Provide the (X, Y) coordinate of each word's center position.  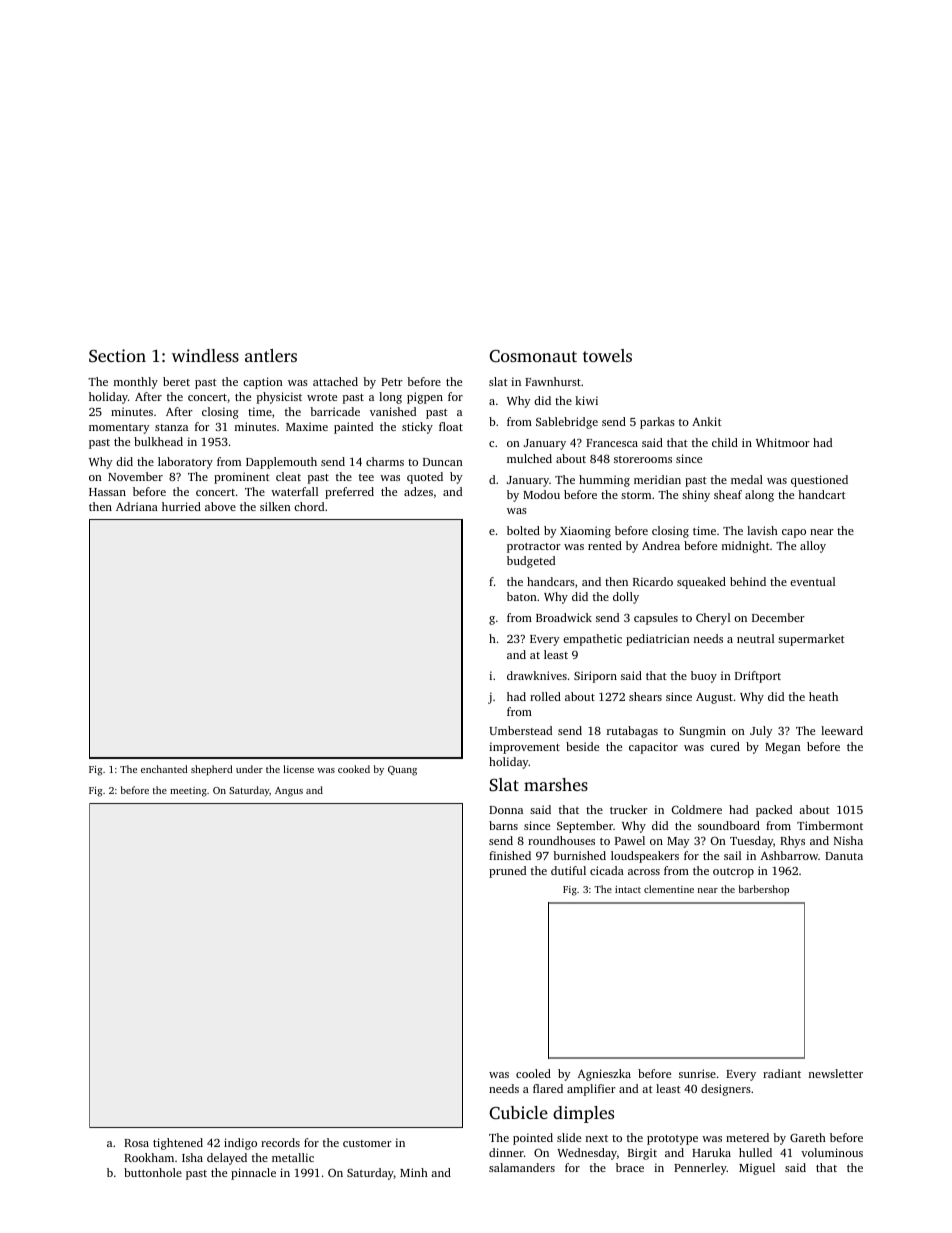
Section (117, 356)
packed (774, 811)
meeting (188, 792)
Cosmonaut (533, 356)
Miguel (757, 1169)
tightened (178, 1144)
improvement (524, 748)
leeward (842, 730)
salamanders (522, 1167)
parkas (657, 423)
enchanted (164, 769)
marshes (556, 784)
